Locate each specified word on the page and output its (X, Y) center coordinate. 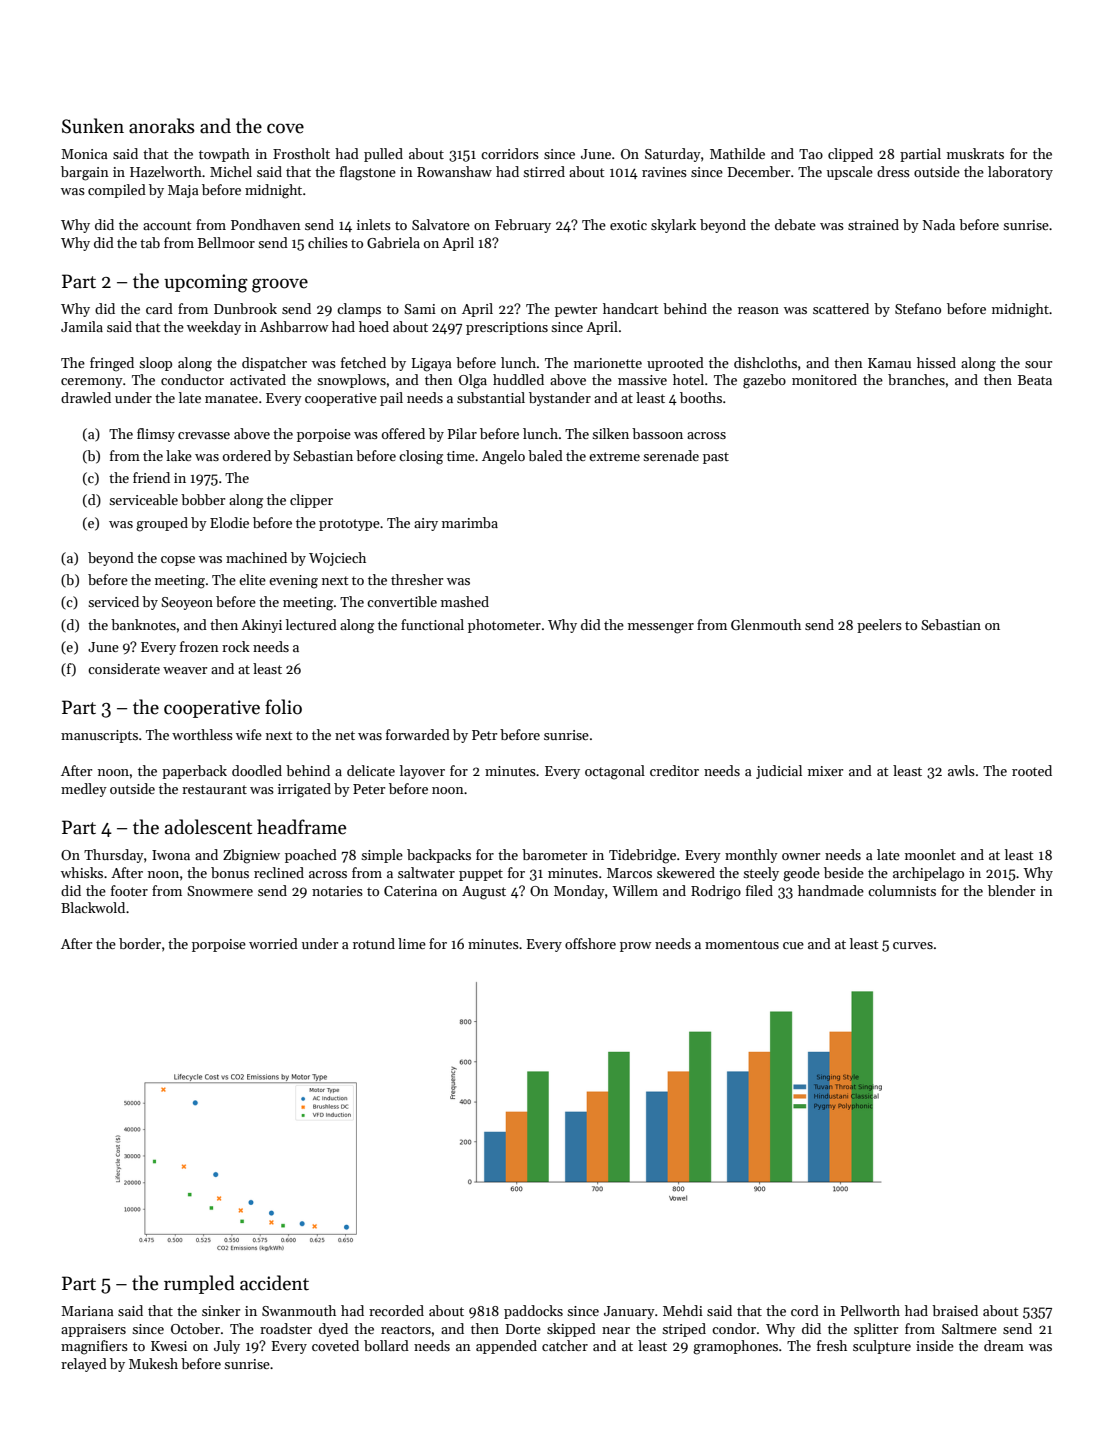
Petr (484, 735)
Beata (1035, 380)
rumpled (199, 1284)
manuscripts (99, 736)
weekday (214, 328)
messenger (661, 628)
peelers (879, 626)
